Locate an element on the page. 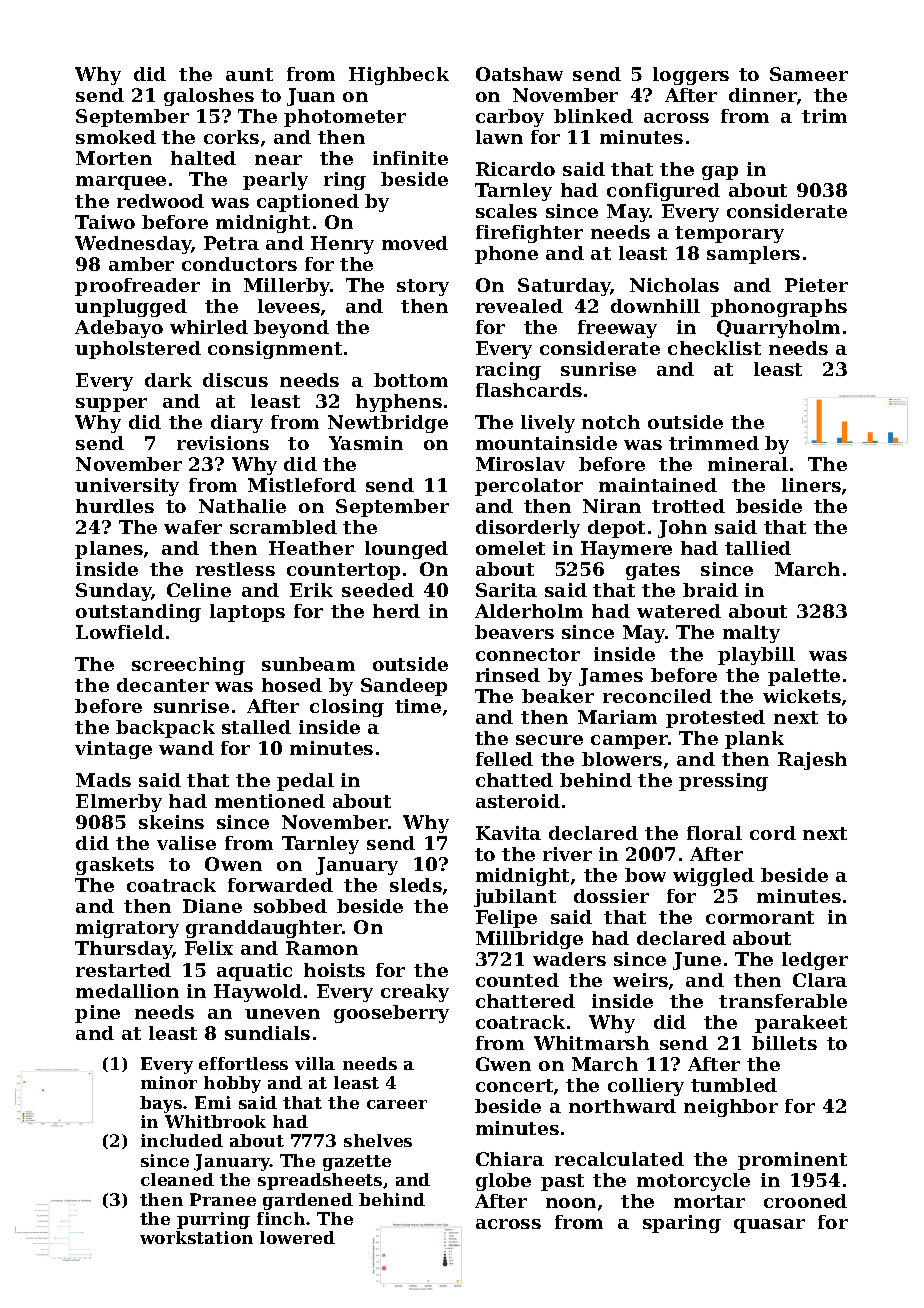 This page has height=1308, width=924. cleaned is located at coordinates (177, 1179).
